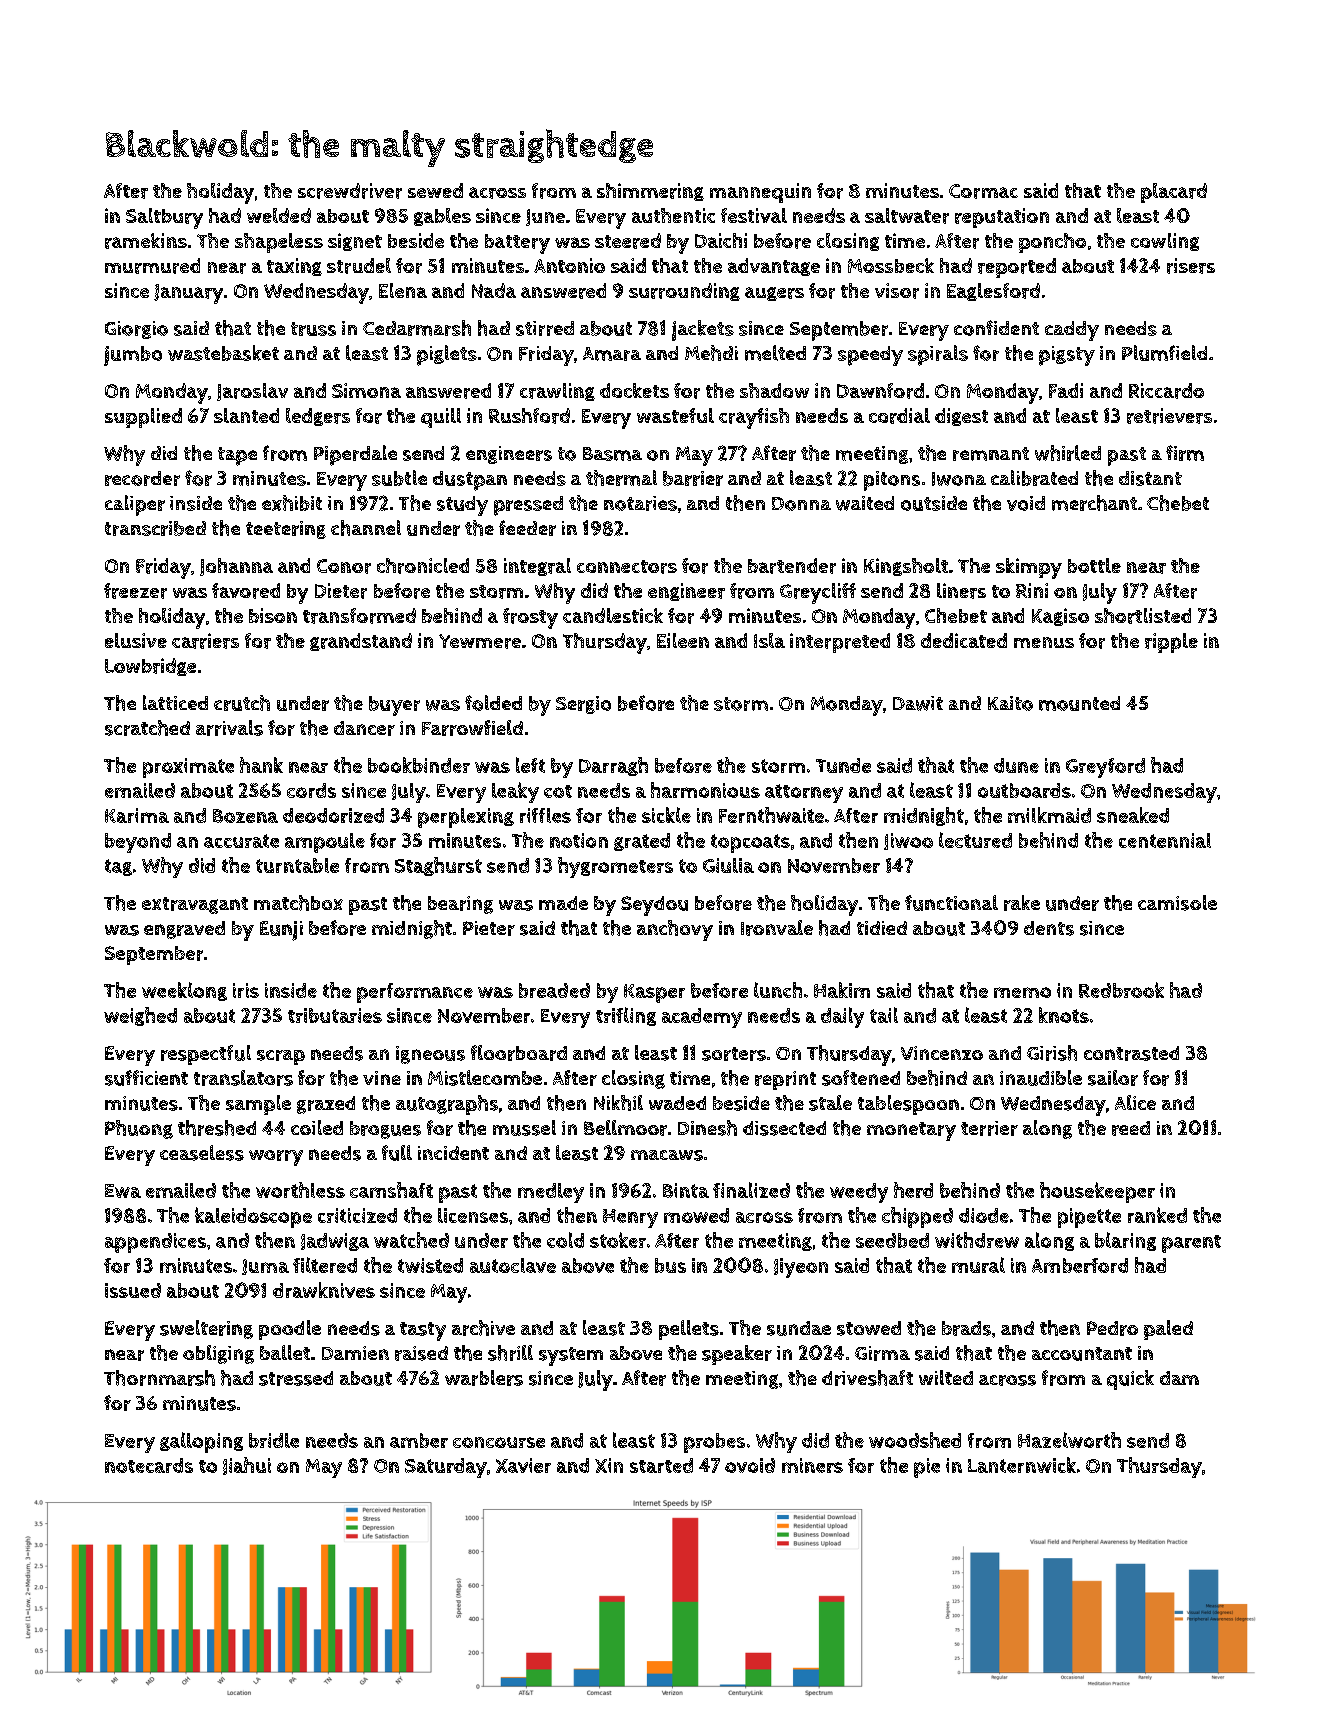 The width and height of the document is (1331, 1722). I want to click on Dawnford, so click(880, 391).
